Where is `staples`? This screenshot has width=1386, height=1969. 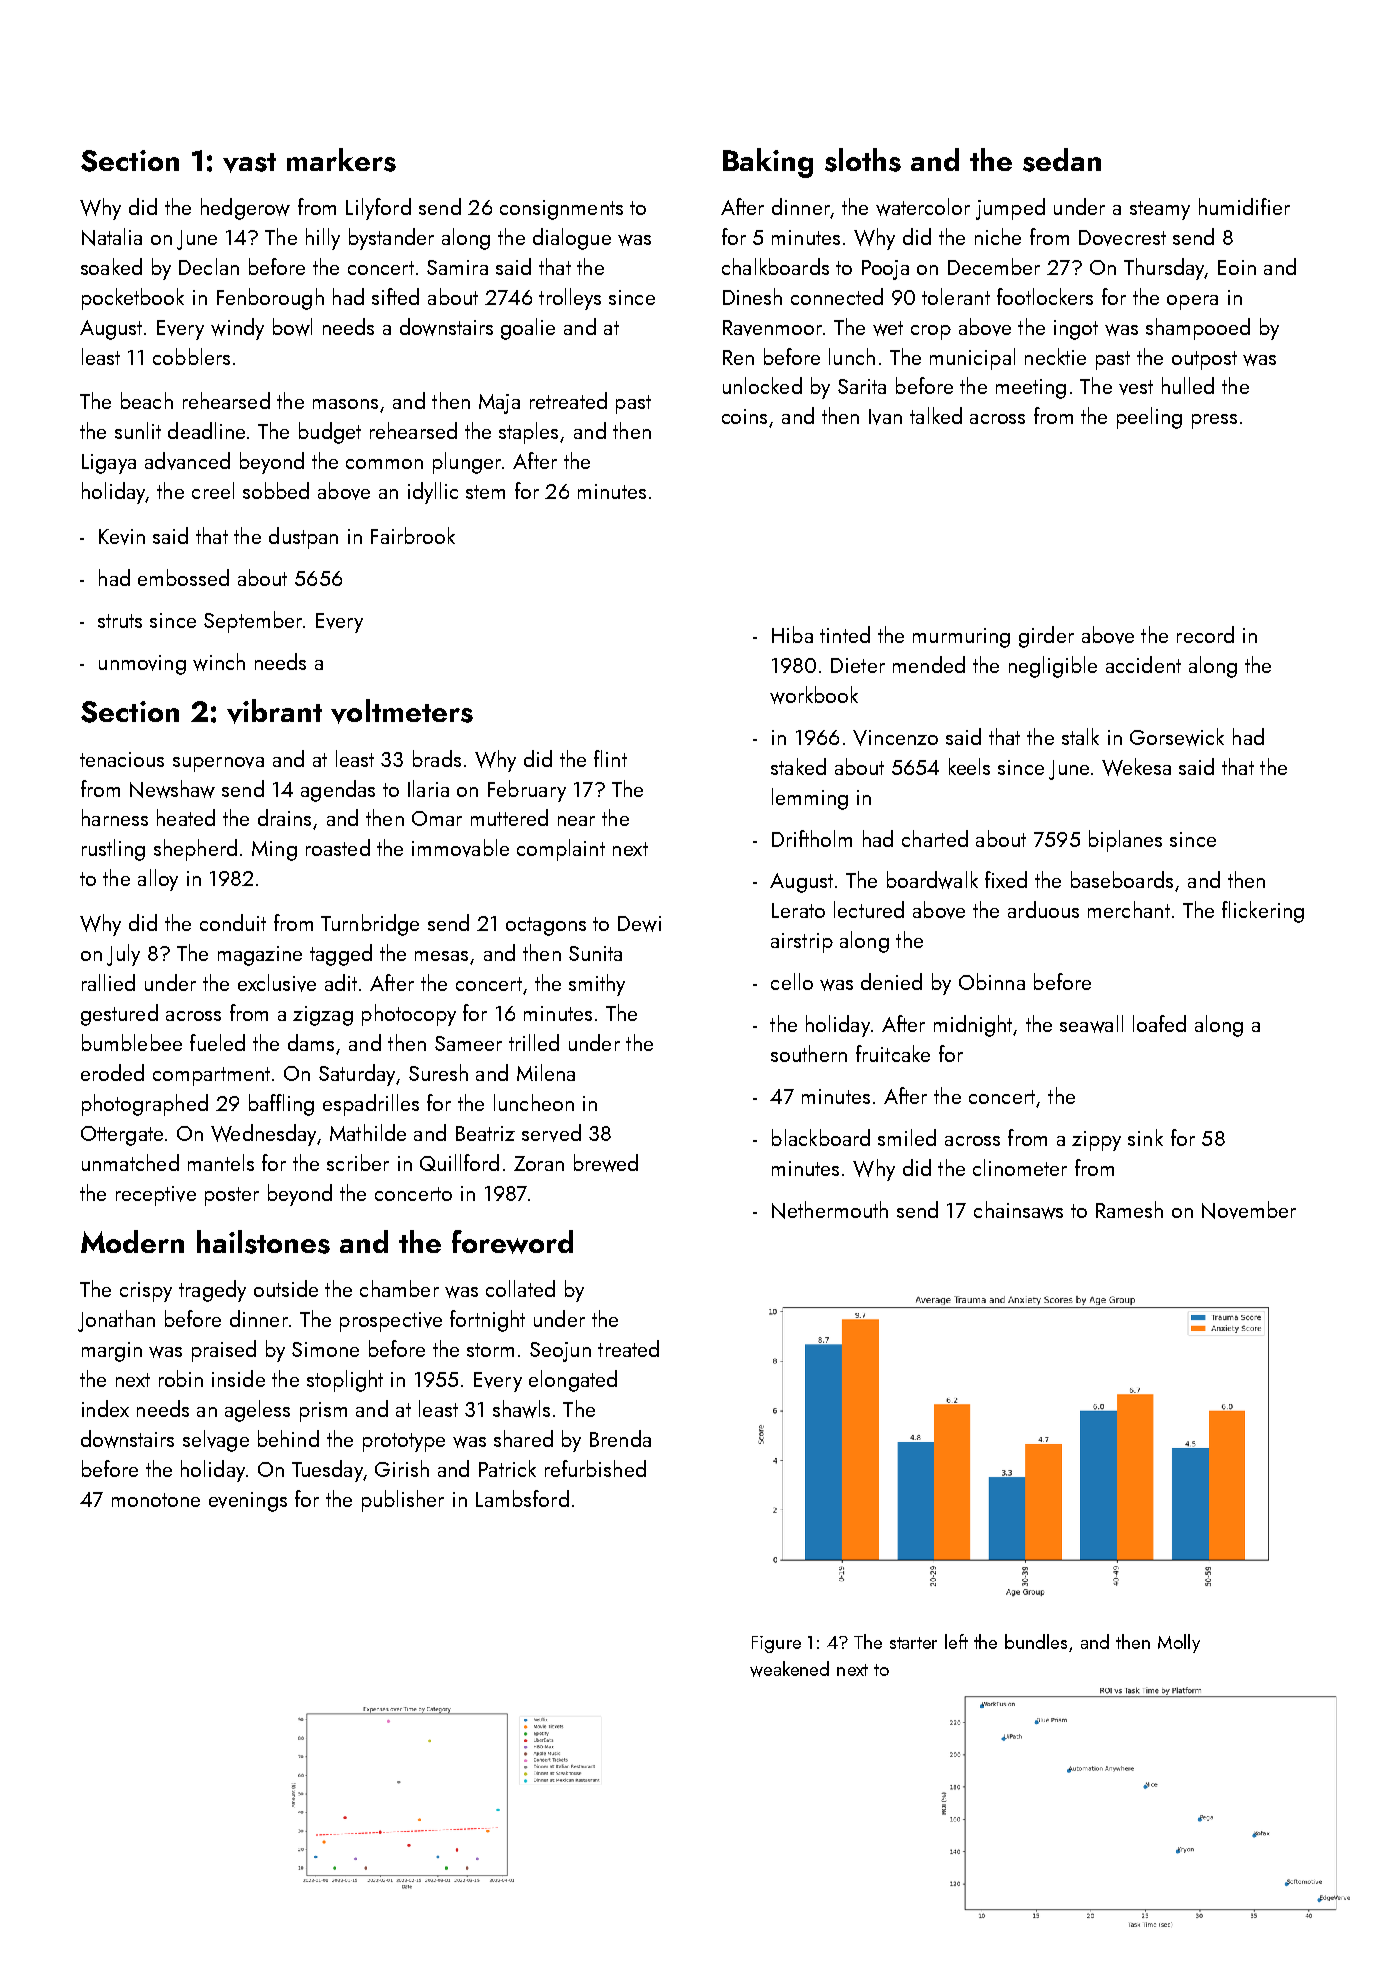
staples is located at coordinates (528, 433).
